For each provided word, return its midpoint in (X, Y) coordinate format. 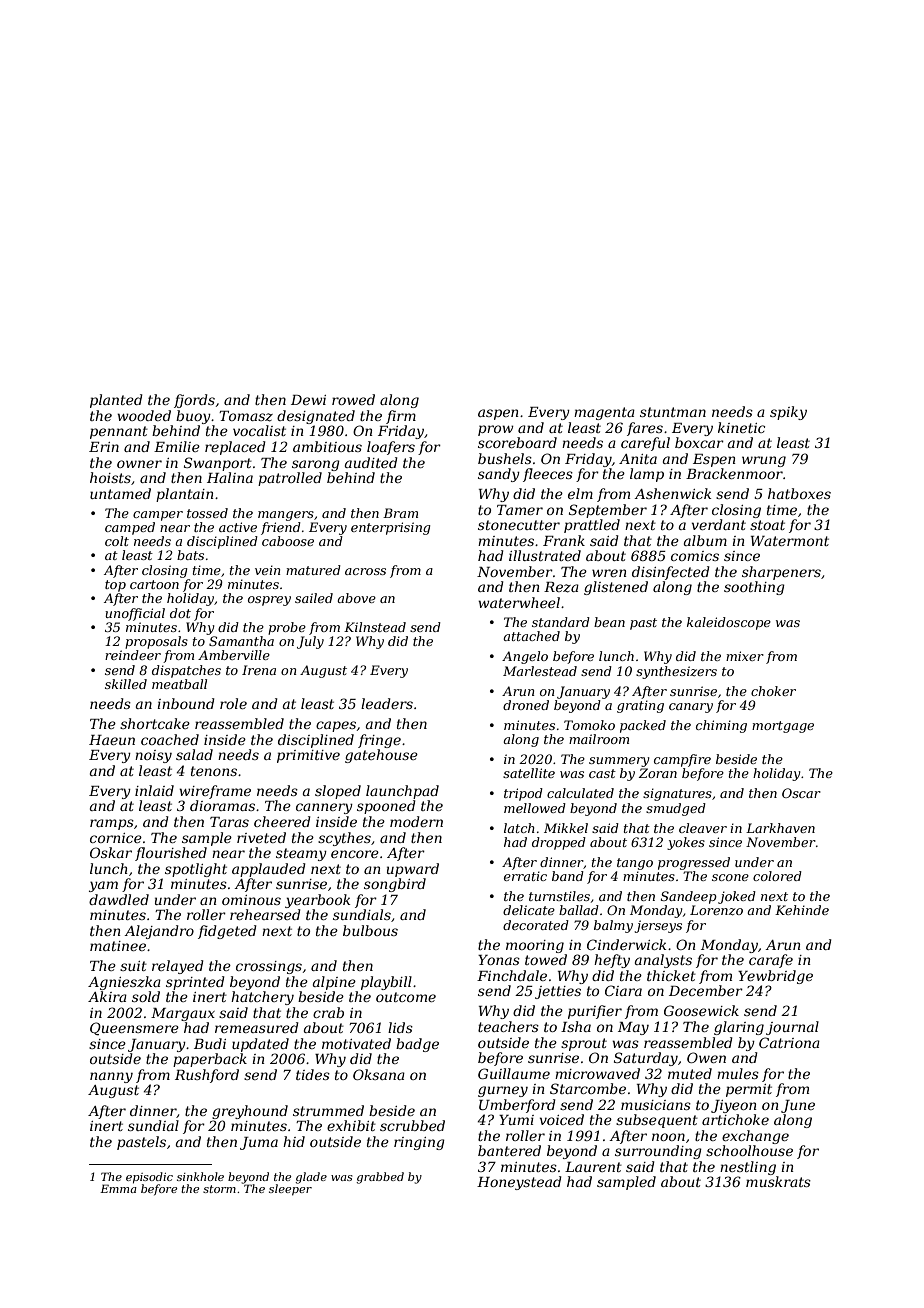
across (365, 571)
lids (400, 1027)
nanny (111, 1077)
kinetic (741, 427)
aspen (498, 414)
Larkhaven (780, 828)
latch (519, 828)
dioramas (222, 805)
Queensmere (134, 1028)
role (233, 703)
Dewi (308, 400)
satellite (529, 773)
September (608, 511)
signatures (677, 794)
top (115, 586)
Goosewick (701, 1010)
